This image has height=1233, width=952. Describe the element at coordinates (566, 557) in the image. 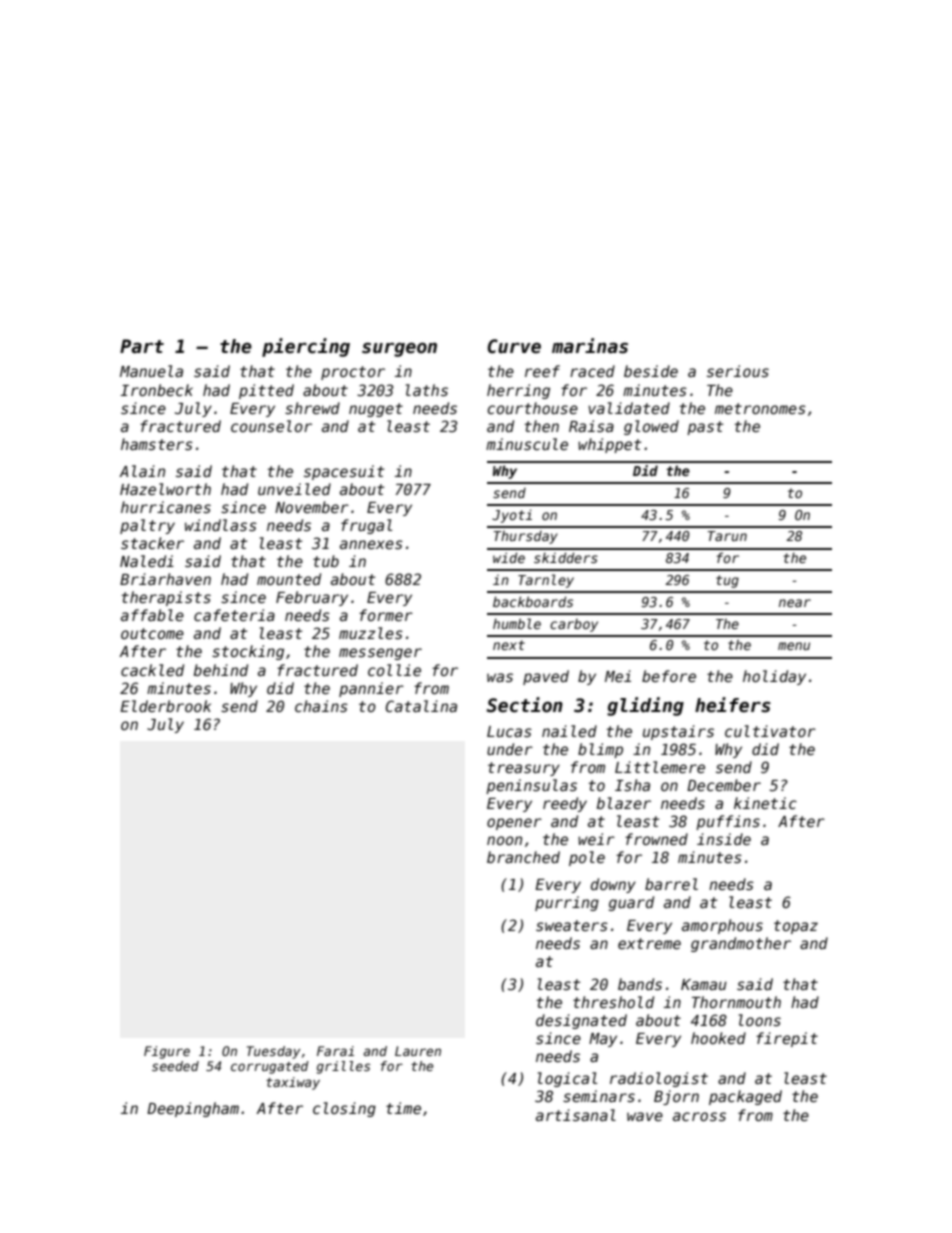

I see `skidders` at that location.
